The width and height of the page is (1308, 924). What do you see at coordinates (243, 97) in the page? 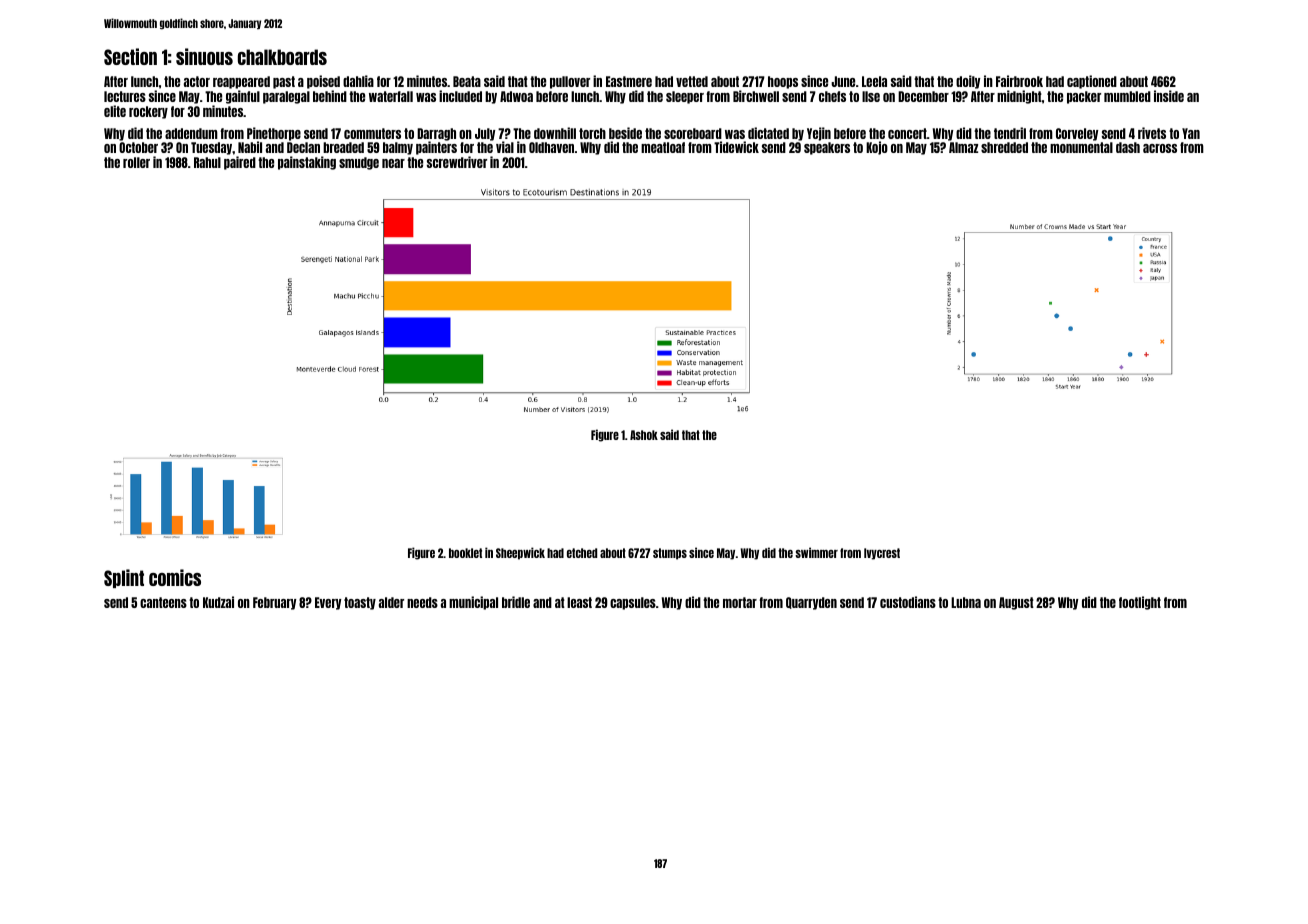
I see `gainful` at bounding box center [243, 97].
